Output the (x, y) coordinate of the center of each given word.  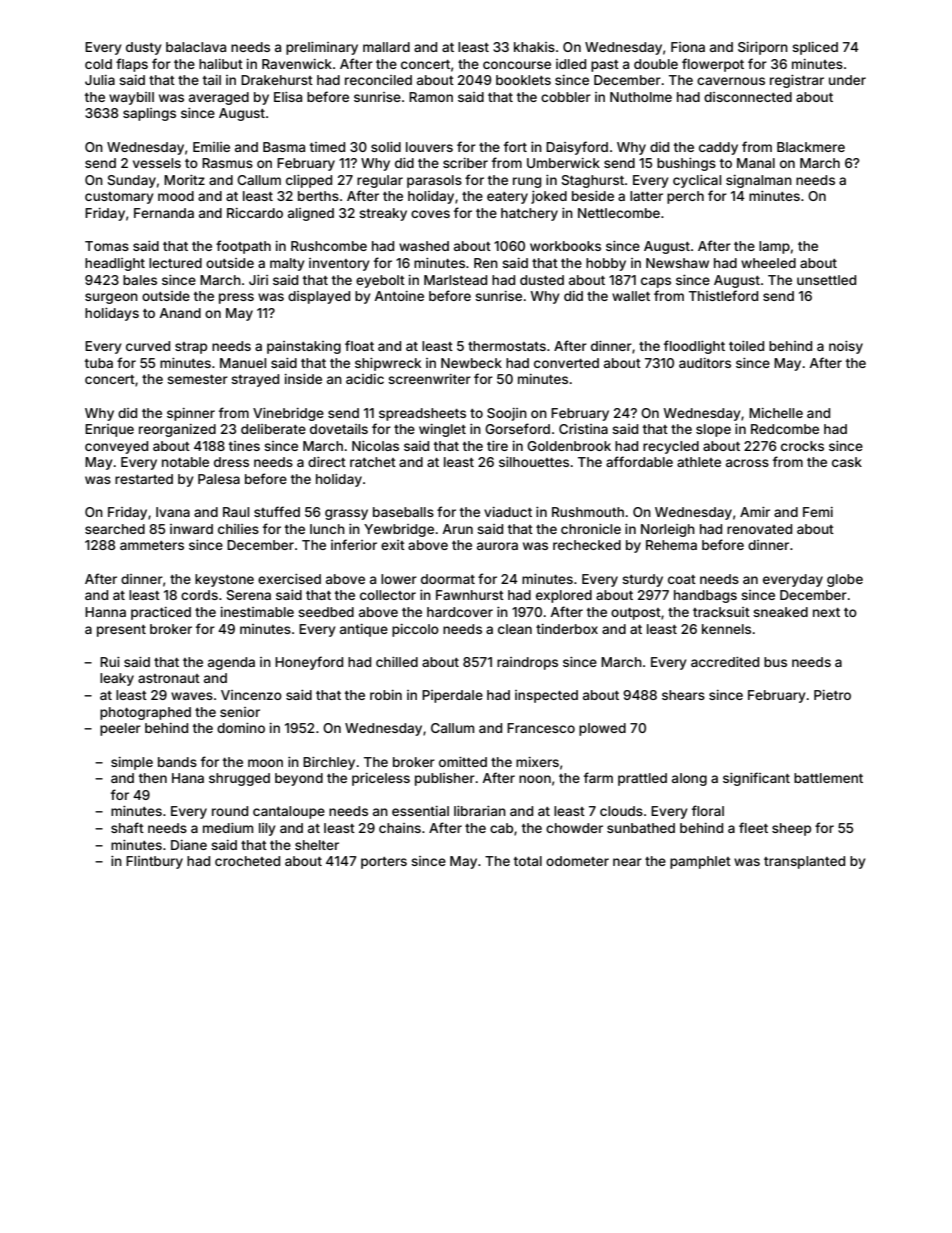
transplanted (804, 862)
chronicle (591, 529)
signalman (759, 181)
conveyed (116, 447)
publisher (445, 779)
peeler (120, 729)
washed (424, 246)
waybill (131, 98)
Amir (755, 512)
